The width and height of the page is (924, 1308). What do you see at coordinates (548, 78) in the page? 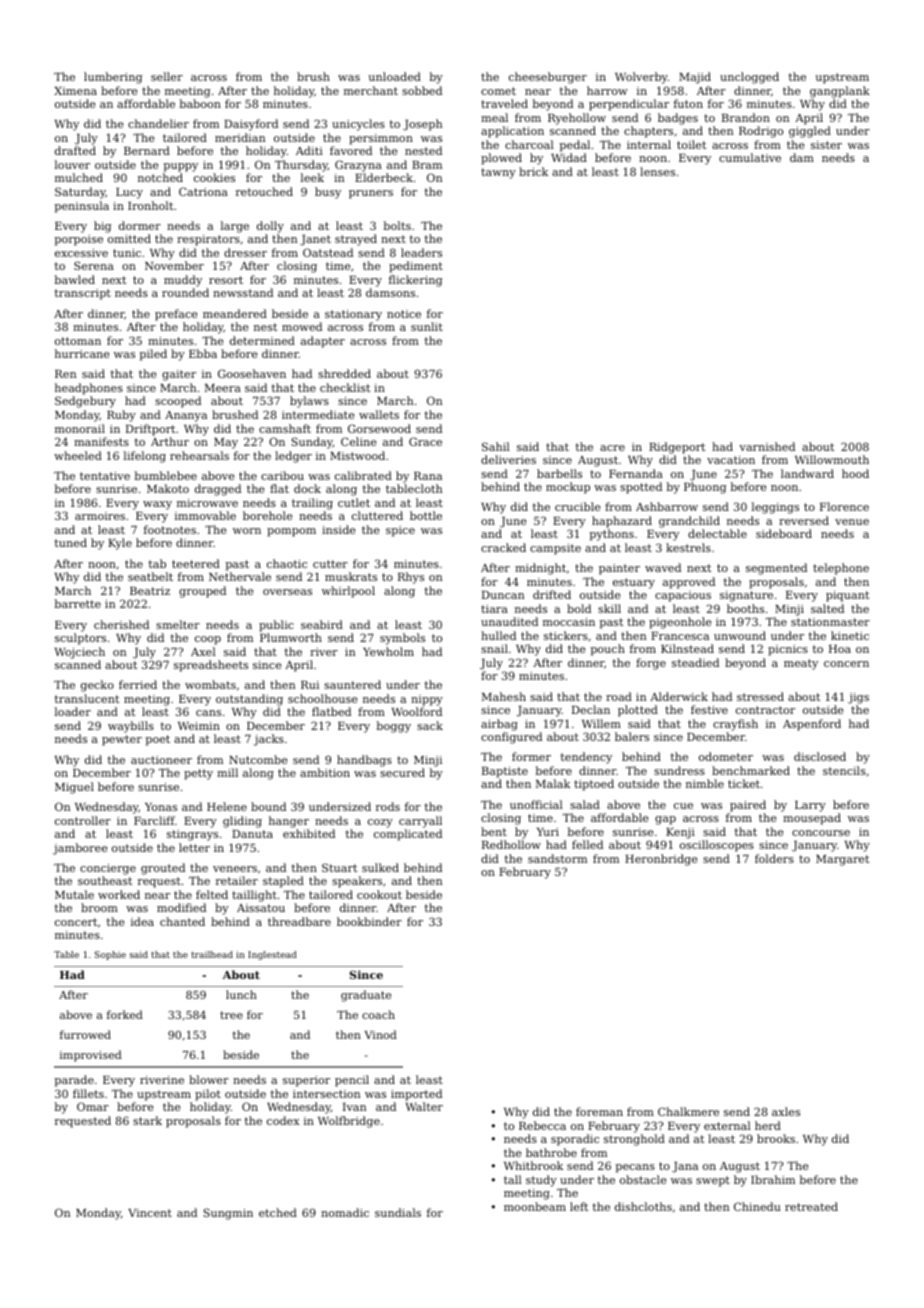
I see `cheeseburger` at bounding box center [548, 78].
